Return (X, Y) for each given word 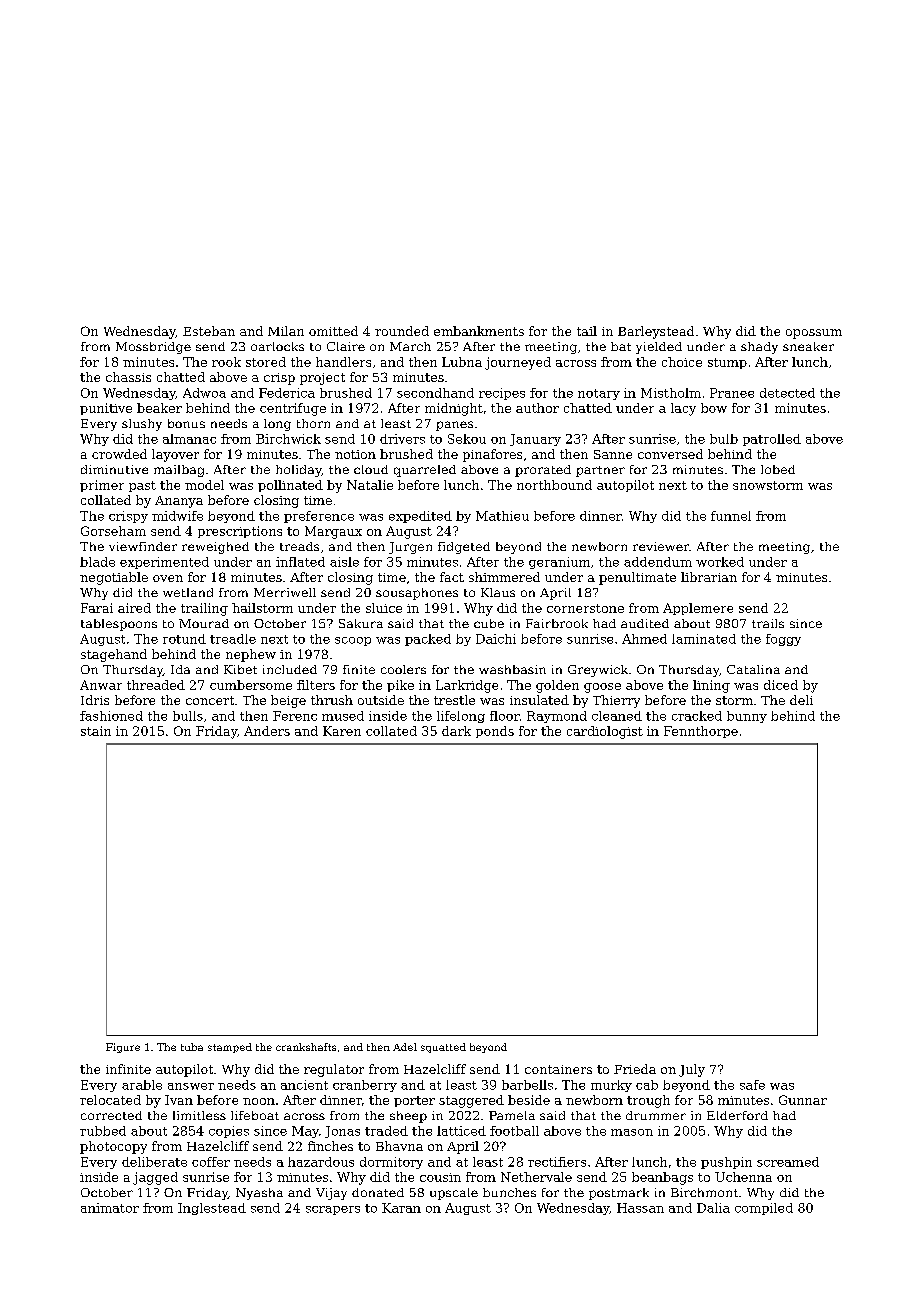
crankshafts (306, 1047)
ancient (304, 1085)
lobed (778, 469)
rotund (184, 639)
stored (266, 362)
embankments (479, 331)
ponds (495, 732)
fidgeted (464, 548)
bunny (747, 717)
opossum (814, 334)
